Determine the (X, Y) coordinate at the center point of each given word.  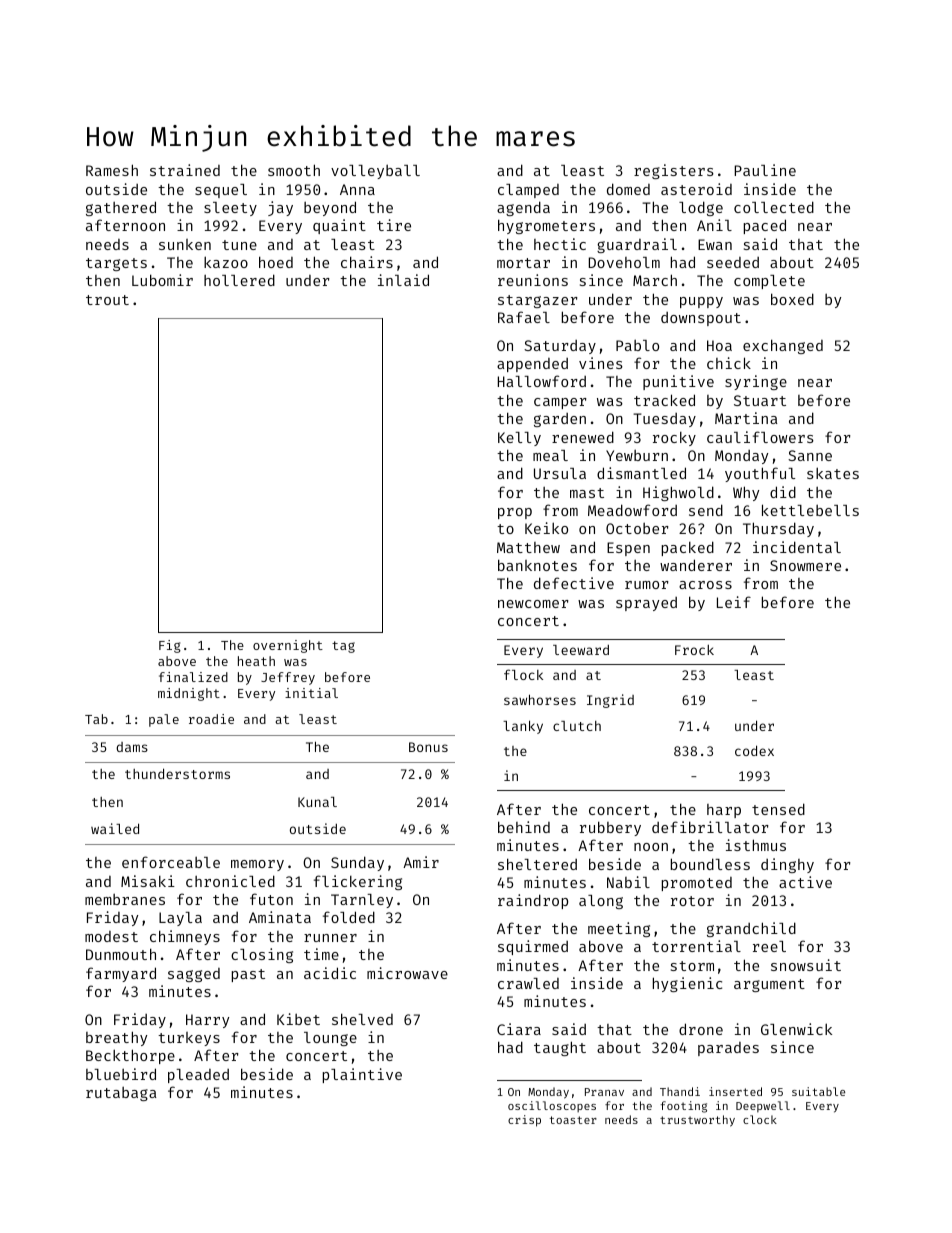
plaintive (362, 1075)
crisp (524, 1121)
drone (701, 1029)
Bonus (428, 747)
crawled (528, 983)
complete (769, 282)
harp (724, 811)
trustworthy (697, 1121)
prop (515, 513)
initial (311, 693)
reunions (533, 280)
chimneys (185, 937)
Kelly (519, 439)
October (637, 528)
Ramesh (112, 170)
